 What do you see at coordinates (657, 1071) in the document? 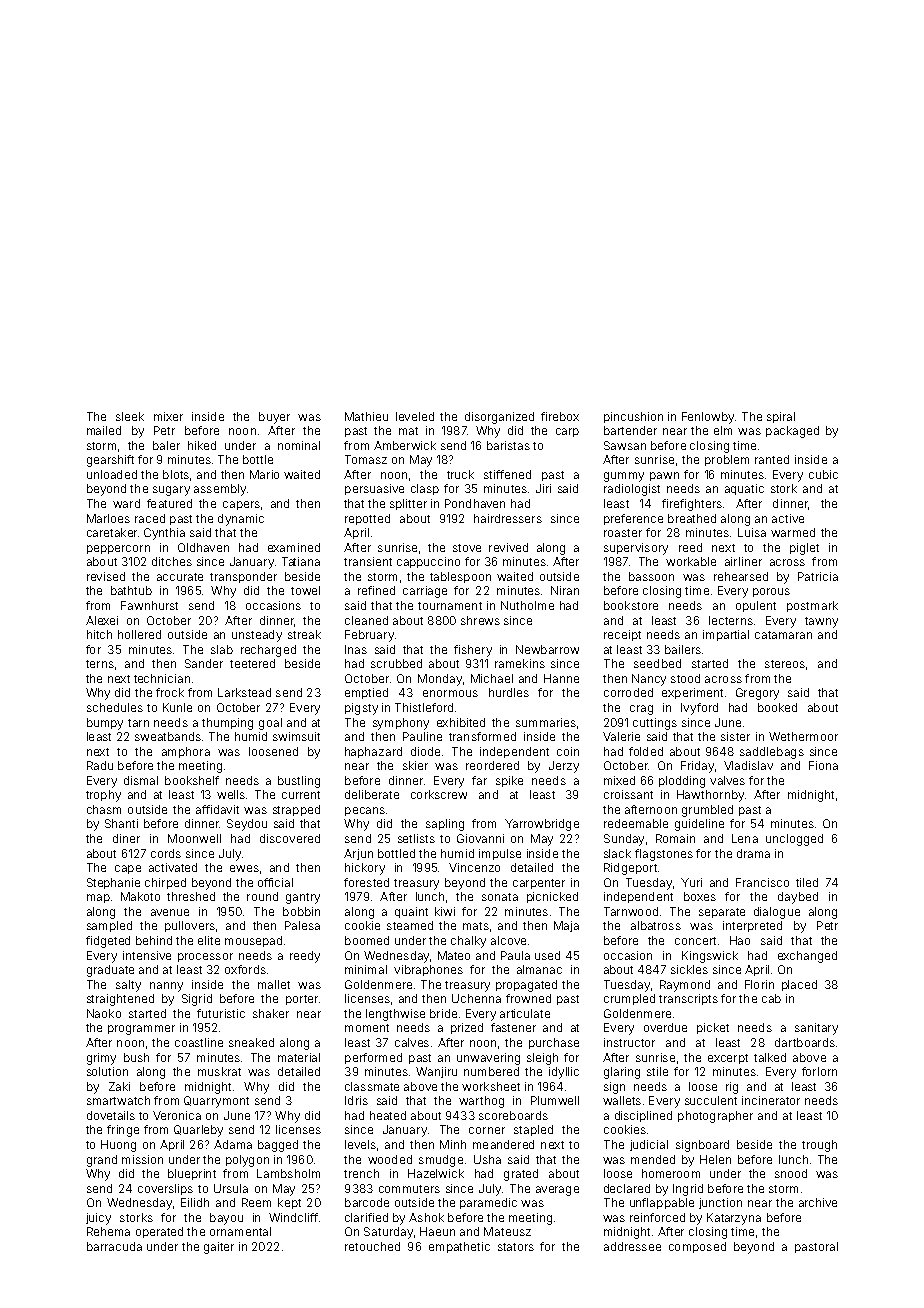
I see `stile` at bounding box center [657, 1071].
